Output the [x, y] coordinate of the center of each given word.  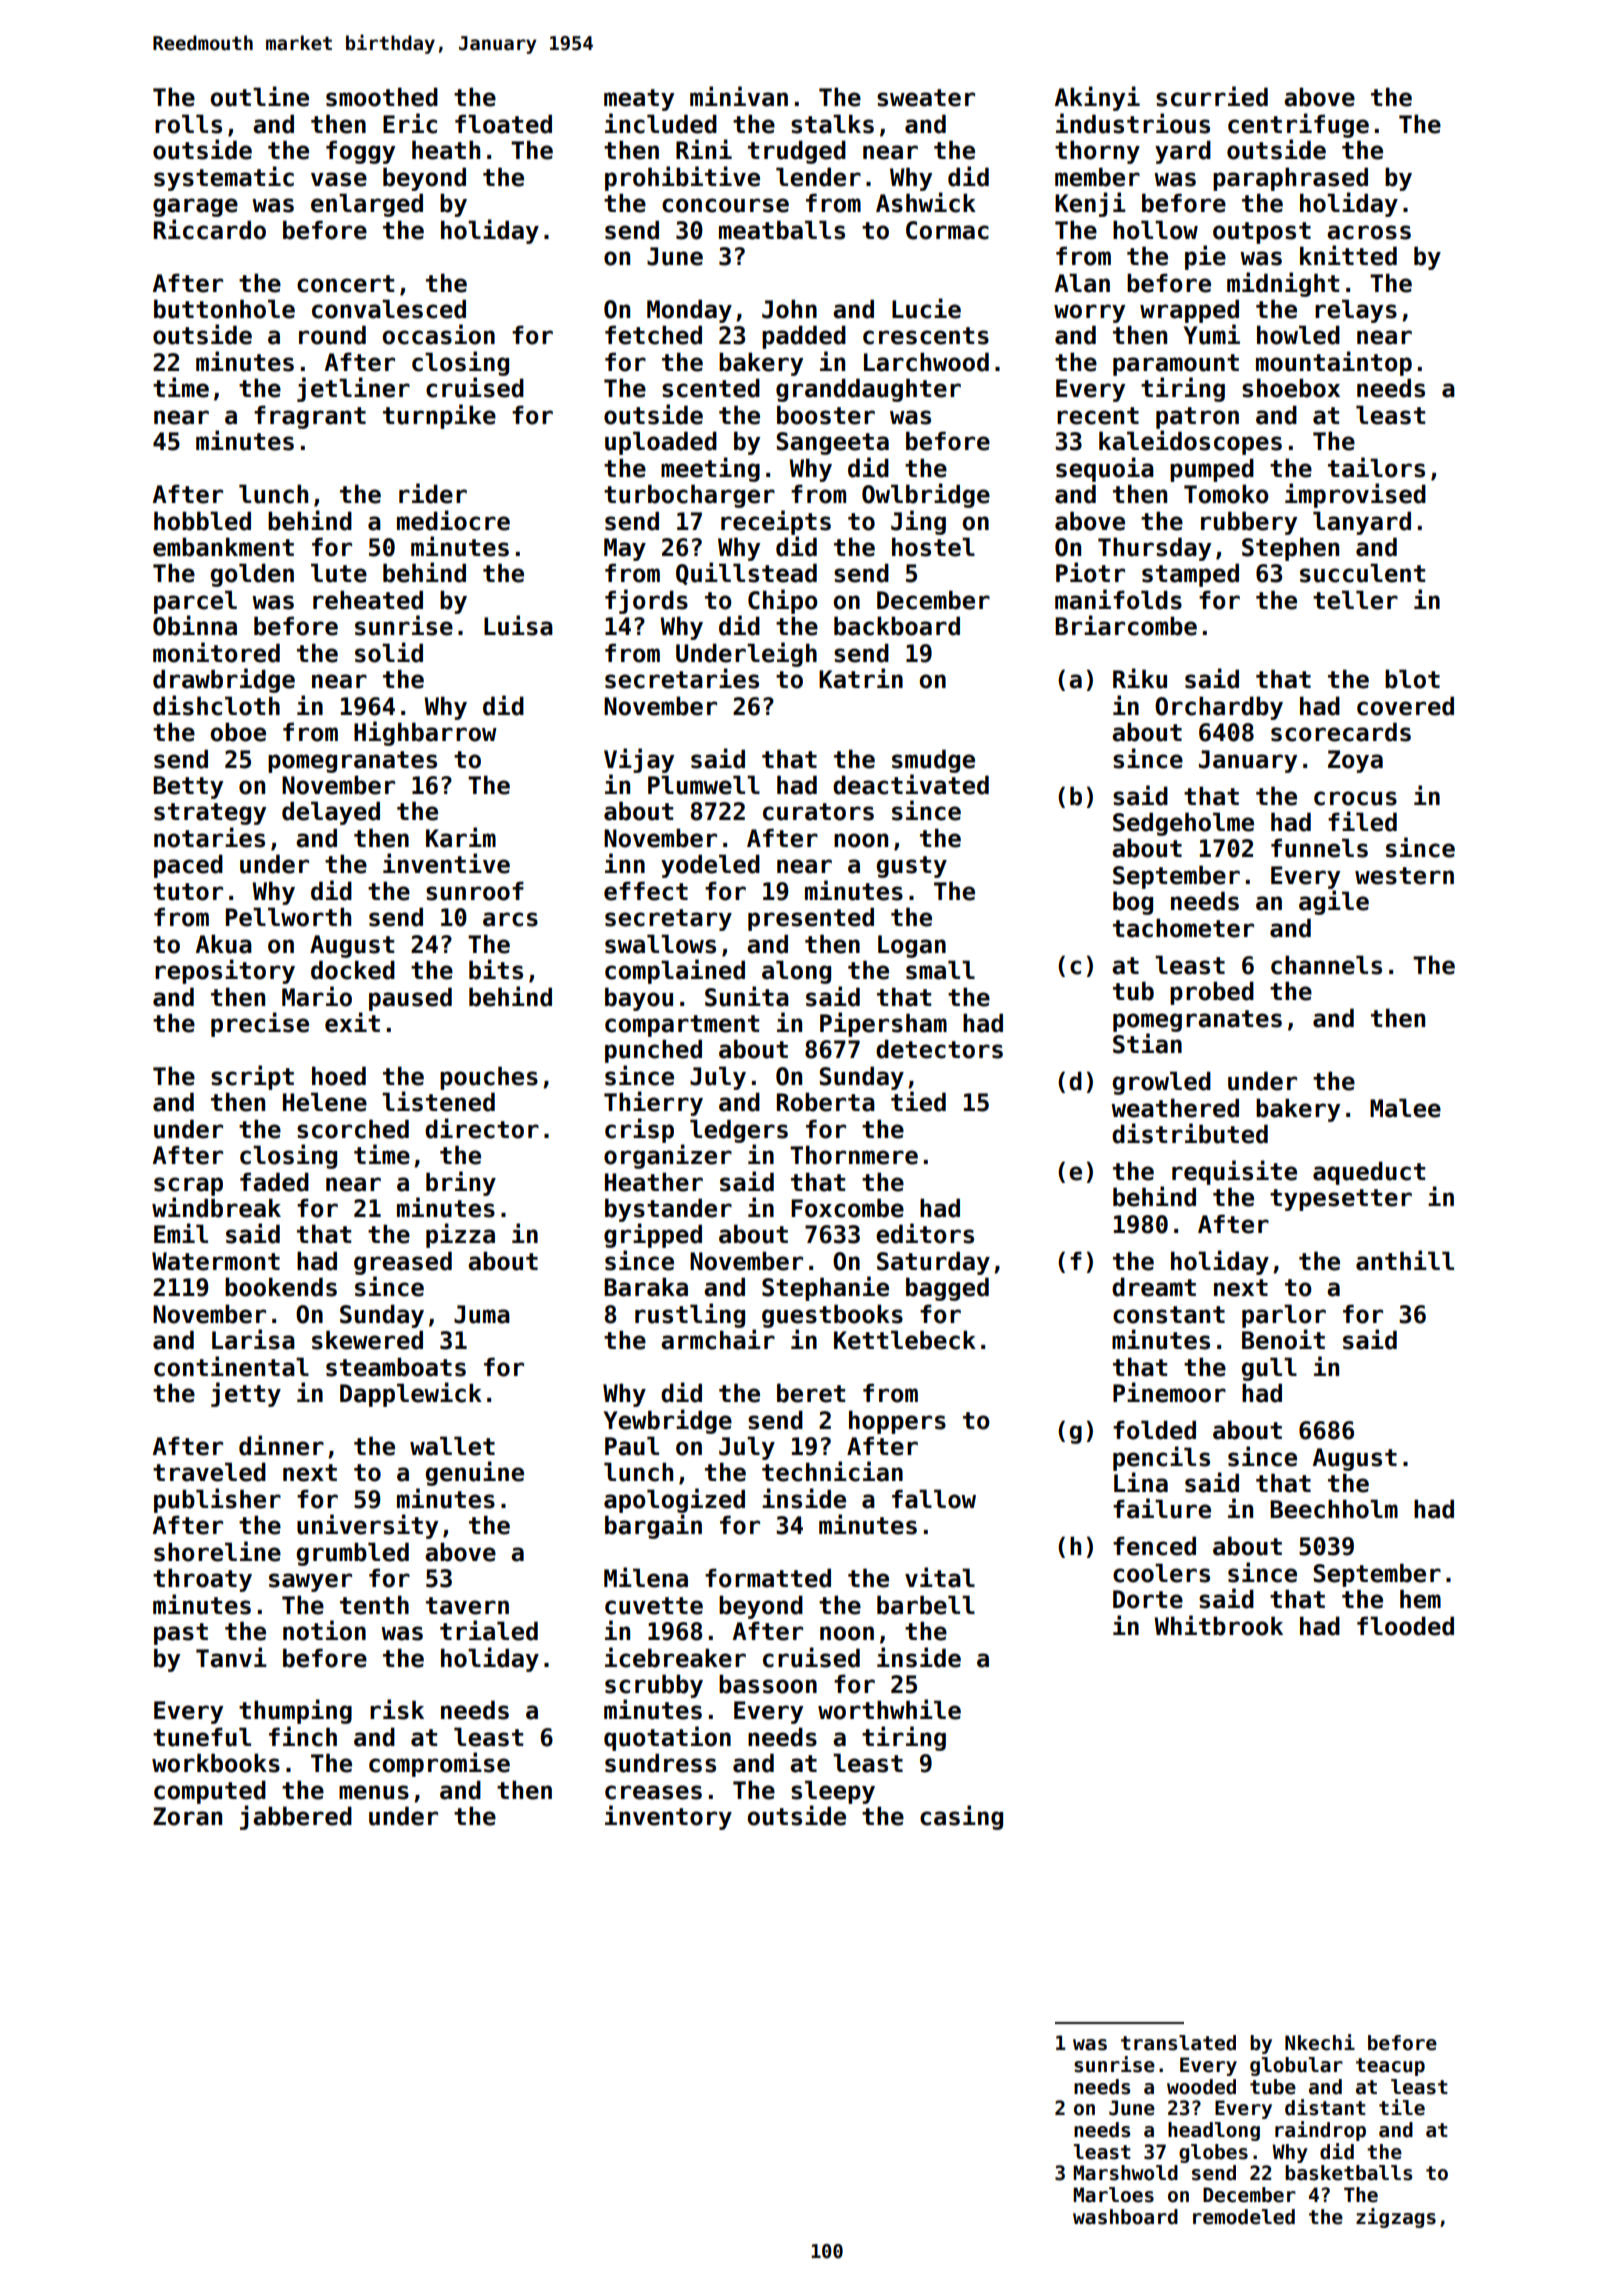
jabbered [296, 1817]
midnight [1283, 284]
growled [1161, 1083]
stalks [832, 124]
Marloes [1113, 2195]
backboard [897, 626]
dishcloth [216, 705]
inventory [668, 1817]
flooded [1405, 1626]
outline [259, 96]
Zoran [187, 1816]
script [252, 1077]
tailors [1376, 467]
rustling [690, 1315]
